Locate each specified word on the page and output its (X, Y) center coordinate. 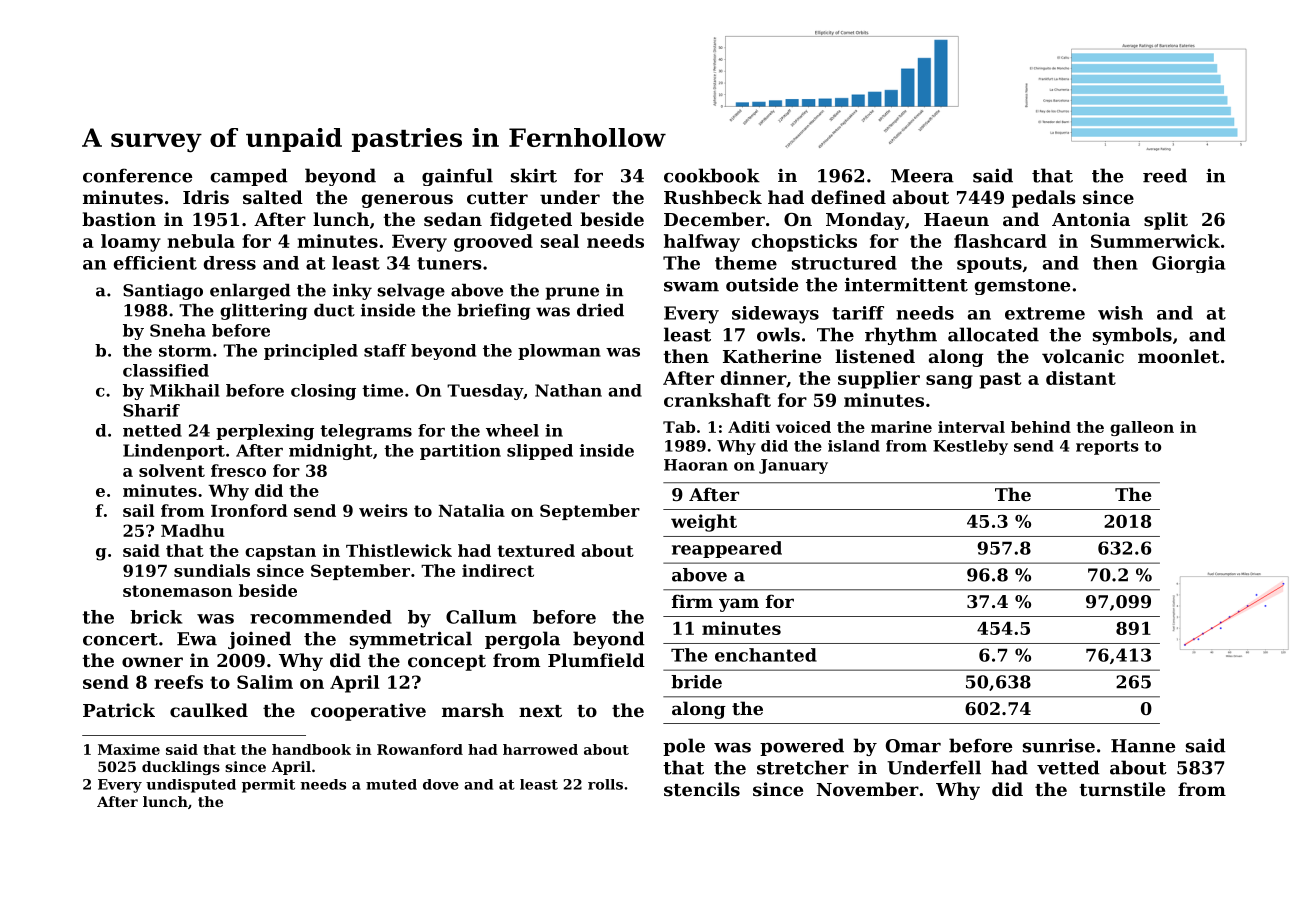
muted (391, 784)
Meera (922, 176)
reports (1107, 448)
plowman (559, 352)
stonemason (177, 591)
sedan (453, 219)
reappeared (727, 549)
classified (166, 370)
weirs (383, 510)
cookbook (712, 175)
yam (739, 605)
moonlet (1179, 356)
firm (692, 601)
